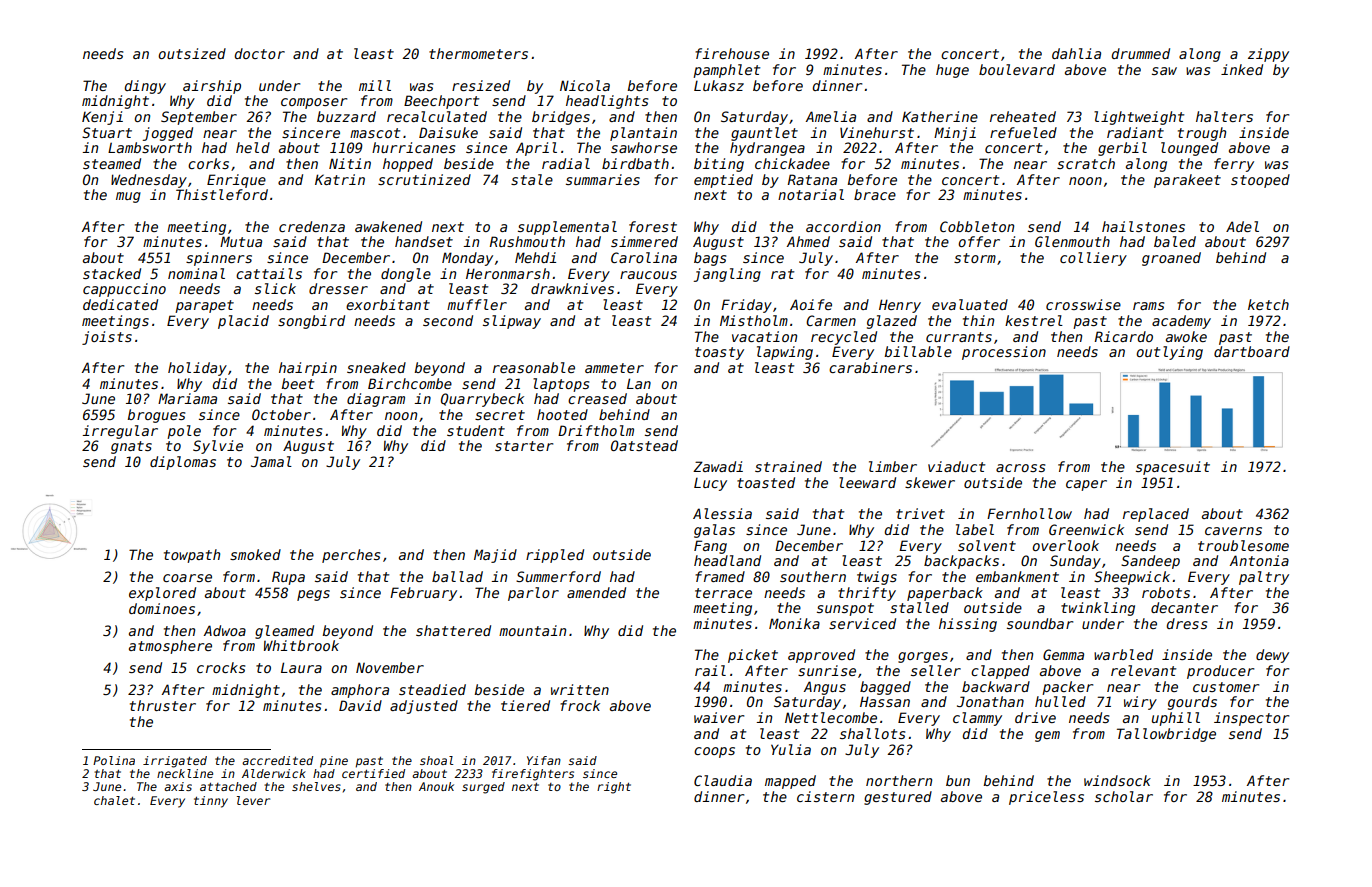 The image size is (1372, 887). What do you see at coordinates (477, 304) in the document?
I see `muffler` at bounding box center [477, 304].
